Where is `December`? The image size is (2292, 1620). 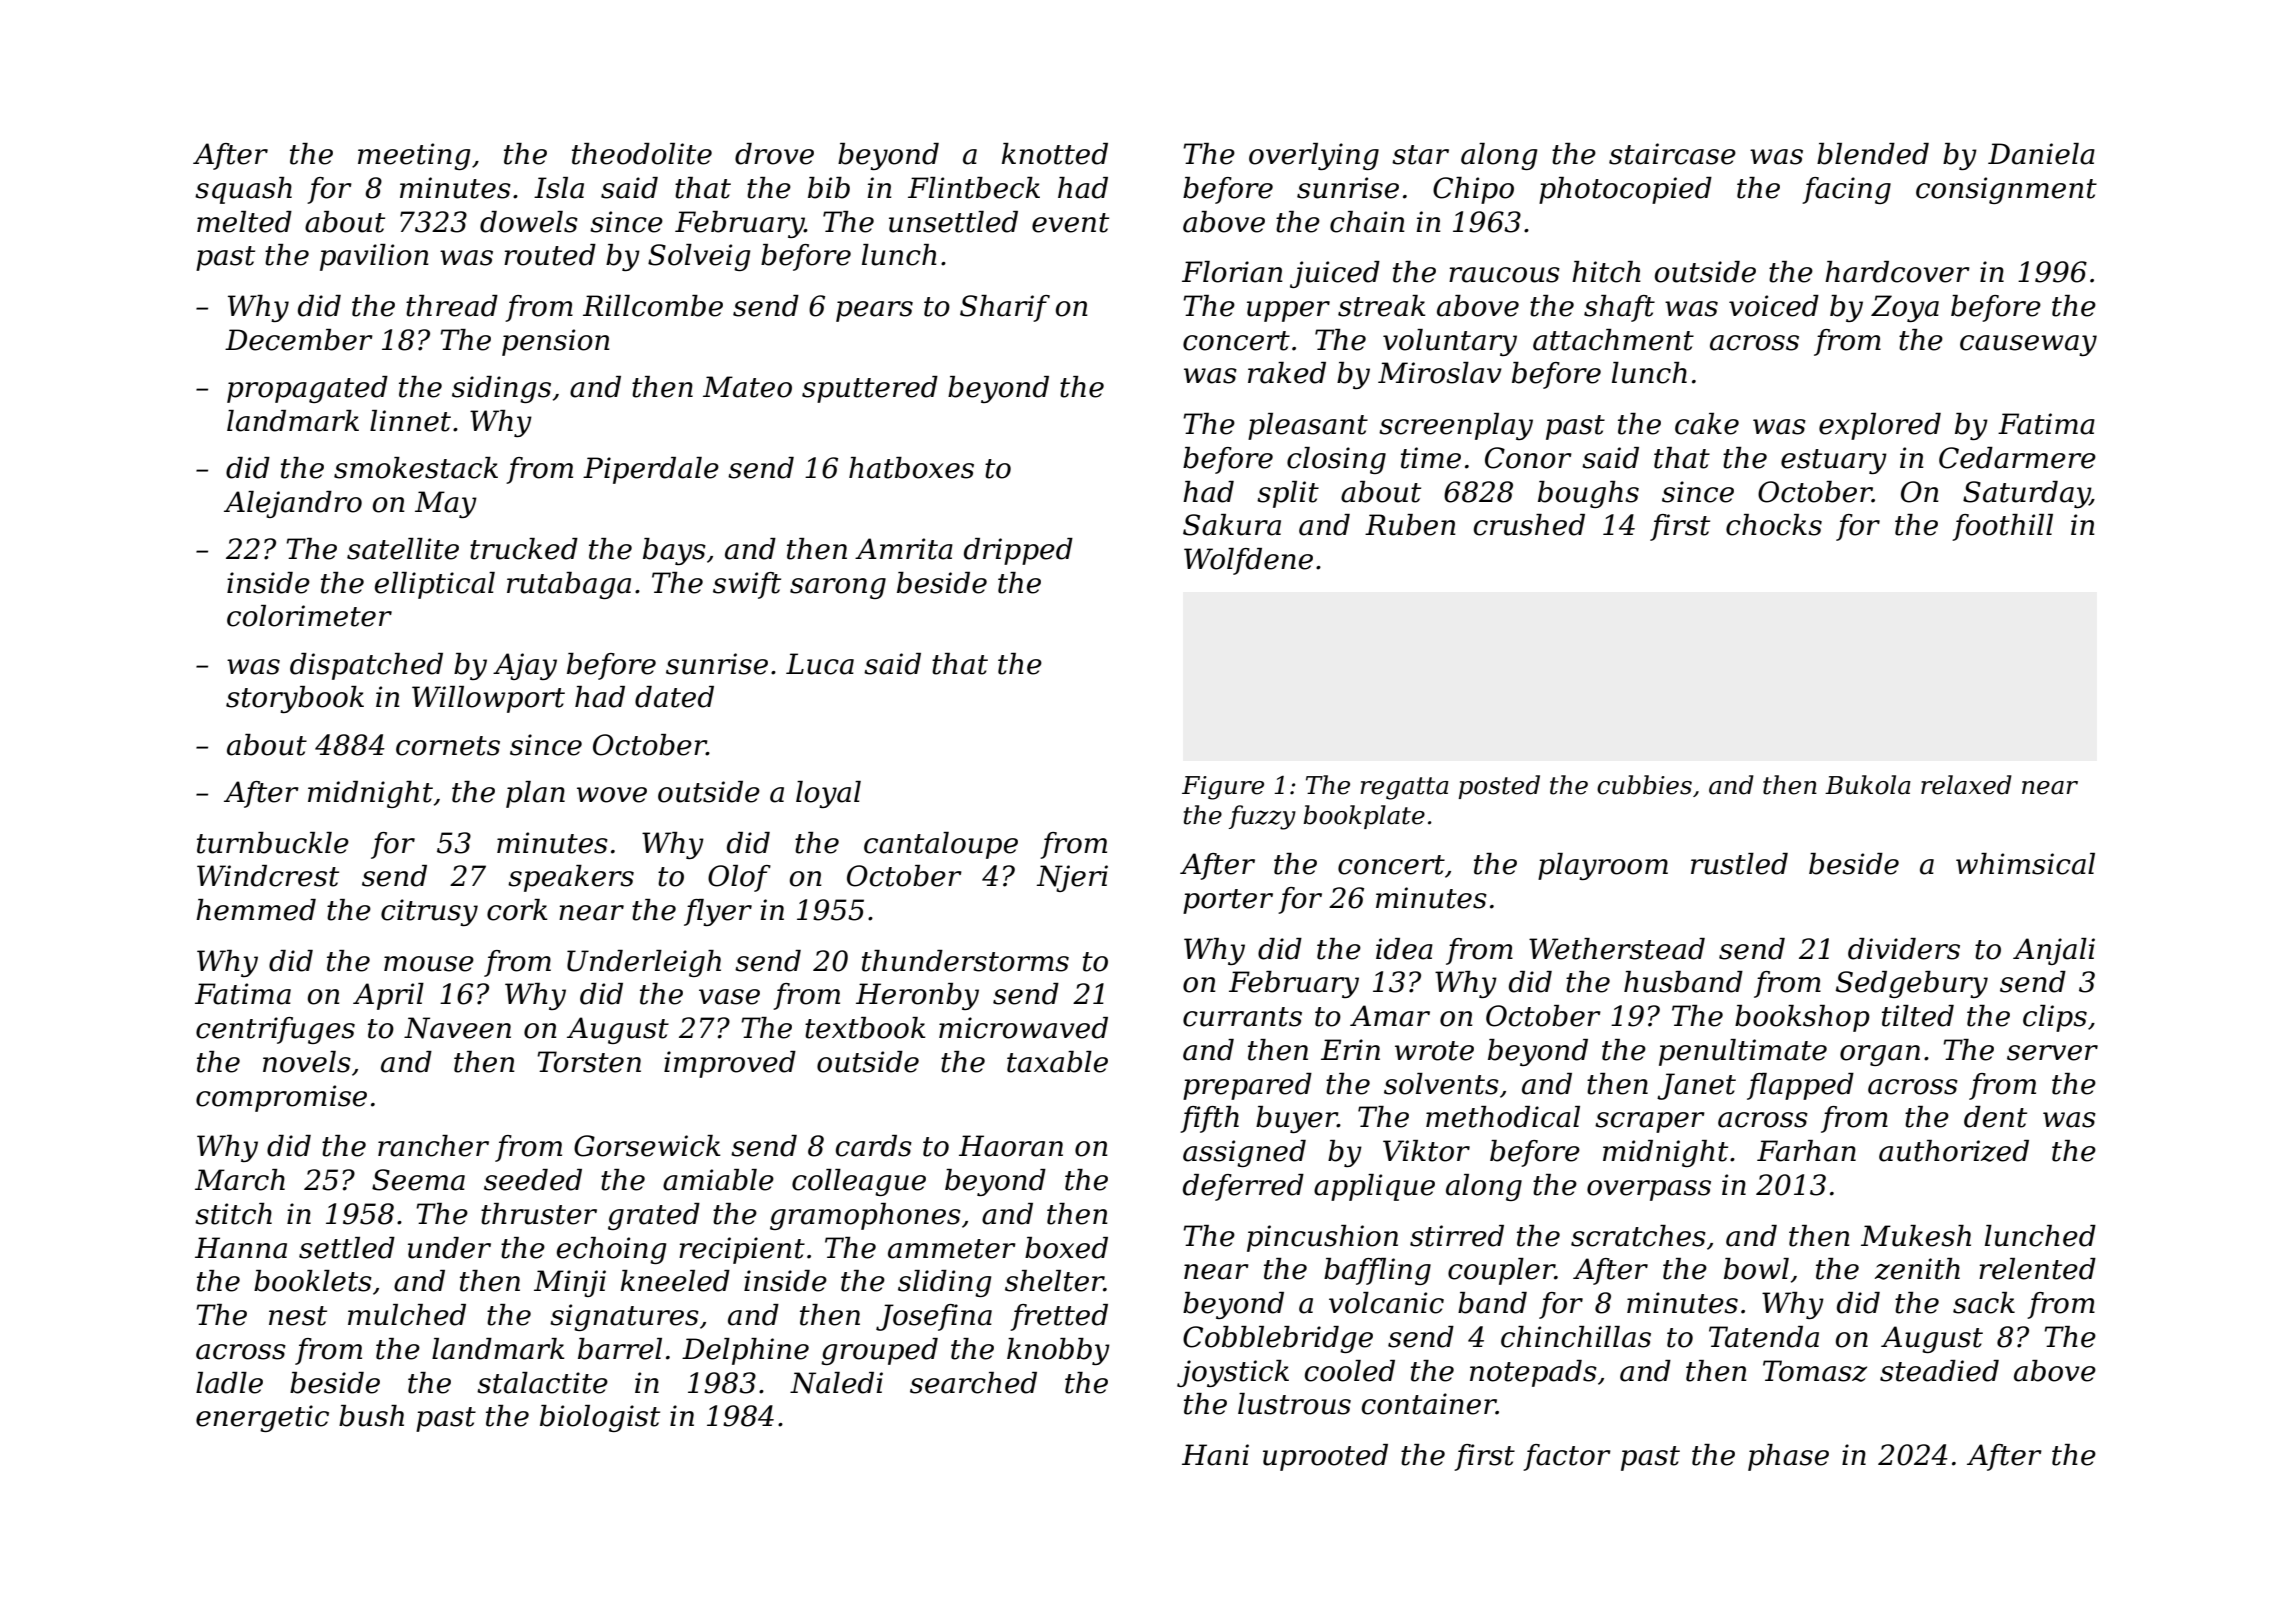 December is located at coordinates (299, 340).
